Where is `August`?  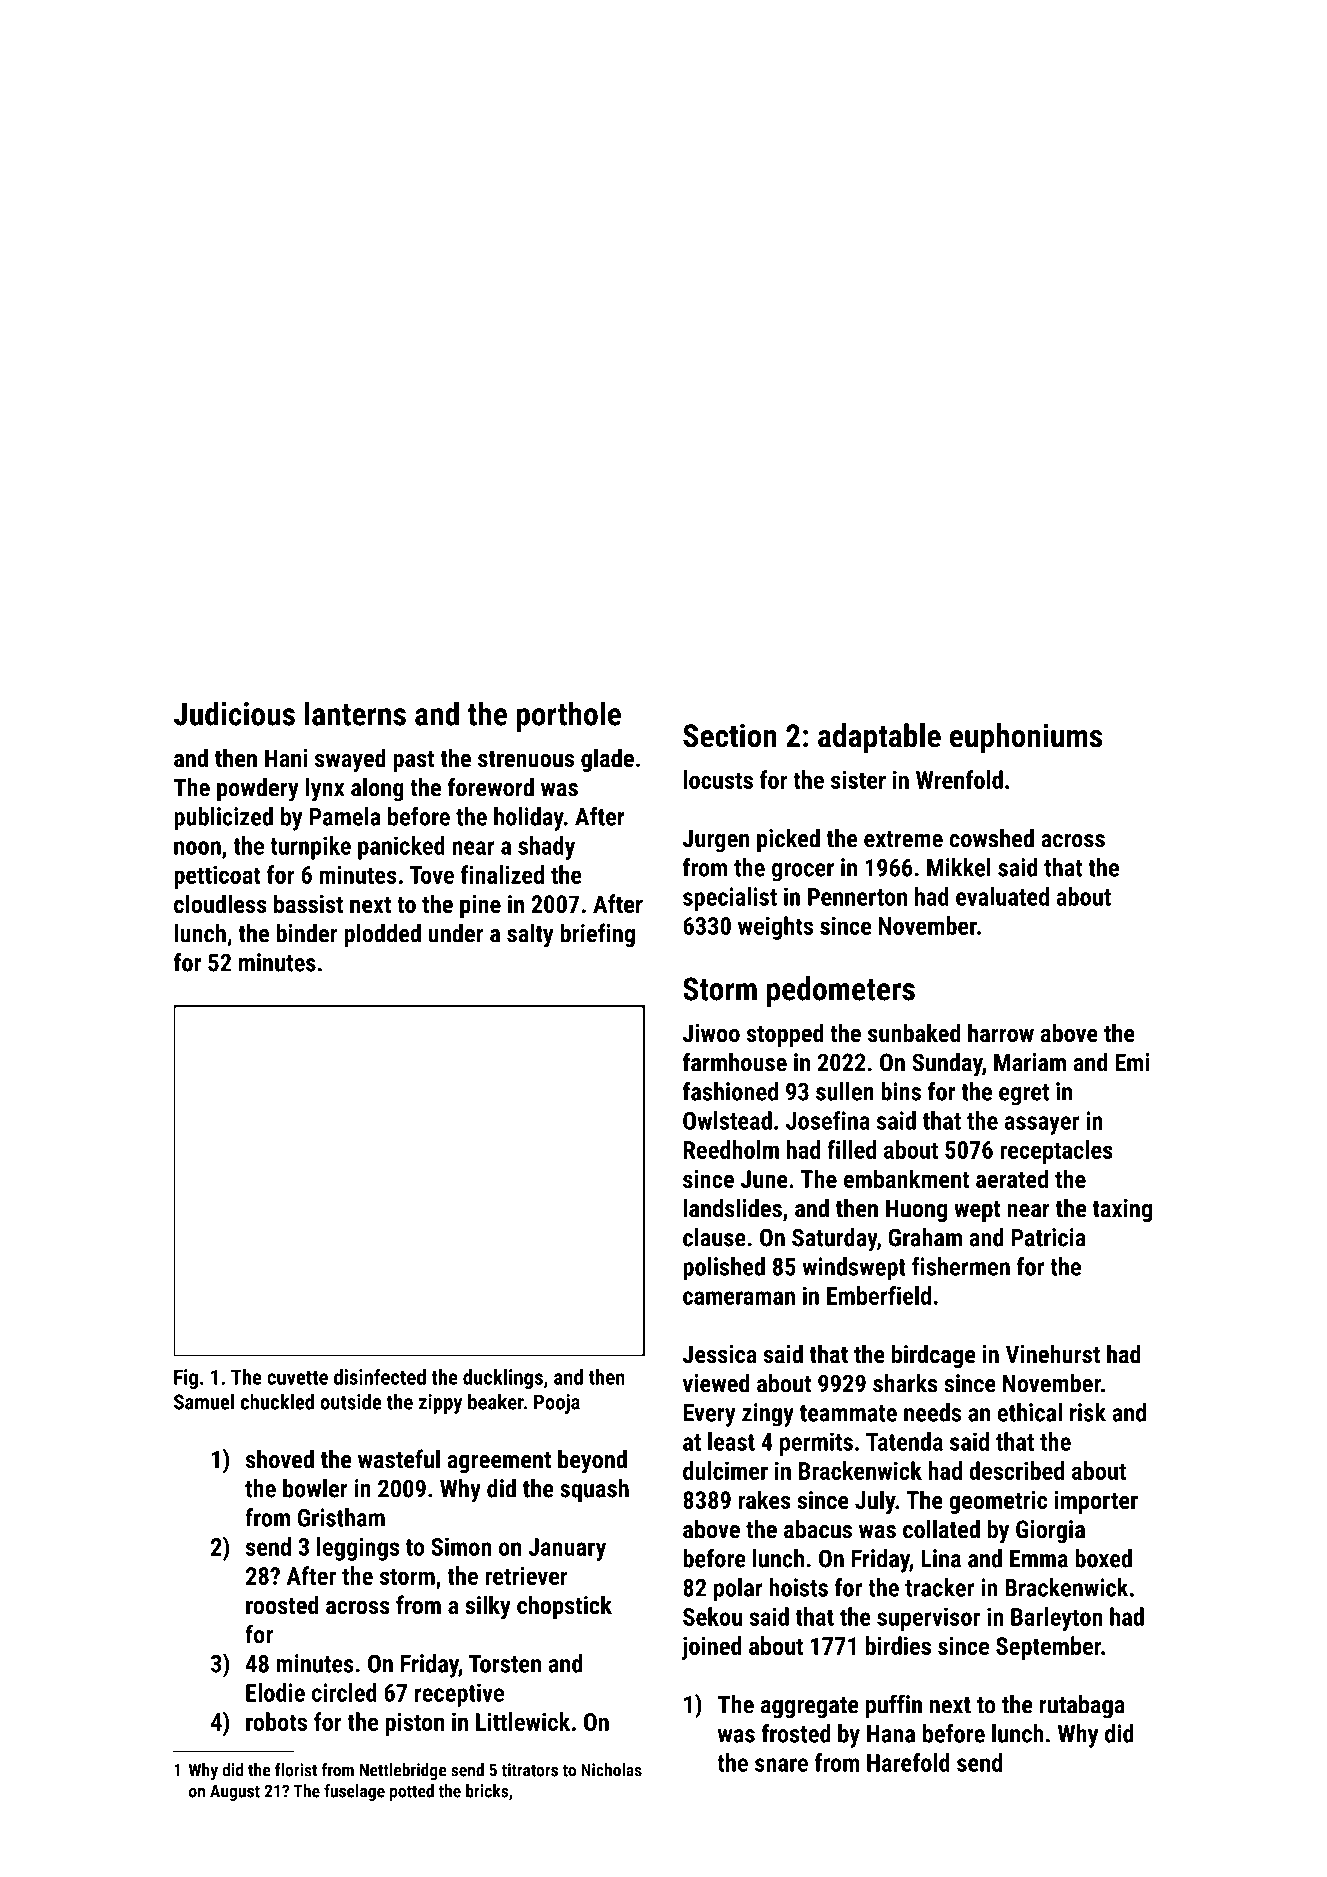 August is located at coordinates (235, 1793).
